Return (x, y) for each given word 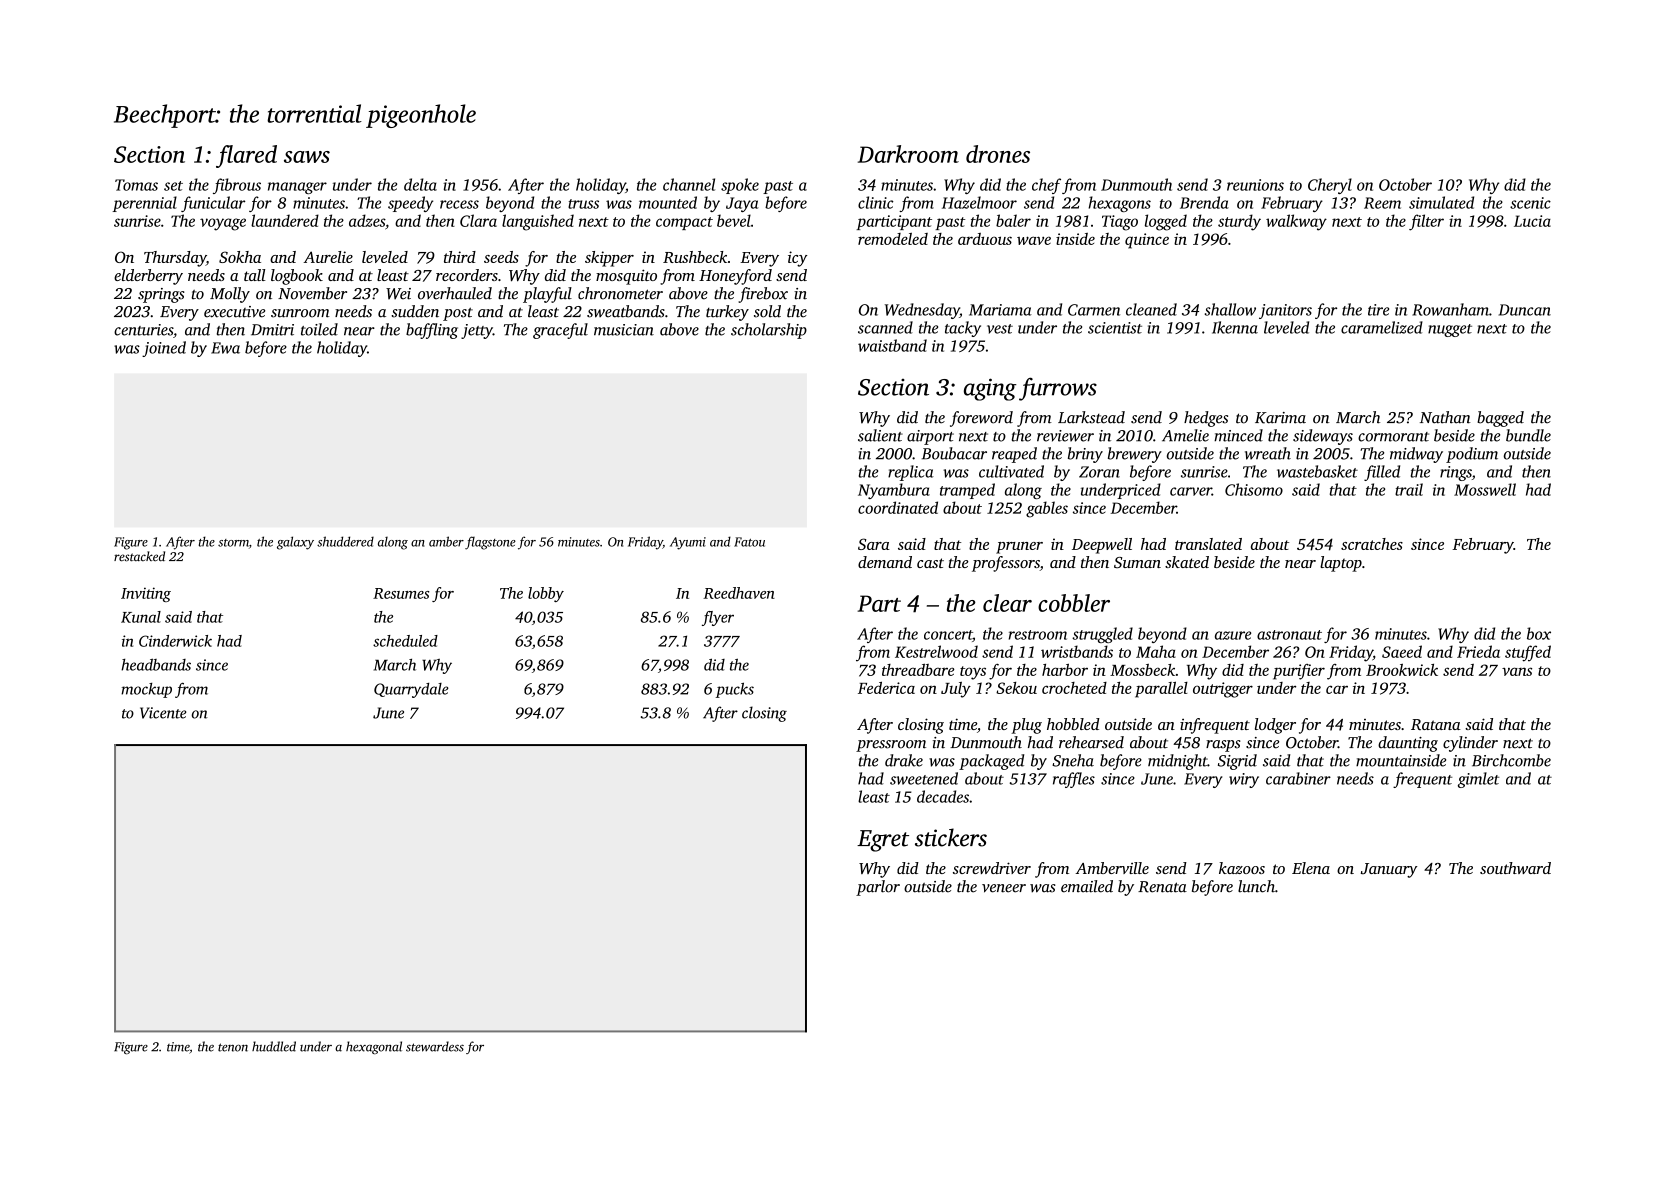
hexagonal (374, 1048)
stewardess (435, 1046)
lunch (1256, 886)
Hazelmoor (979, 202)
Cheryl (1330, 186)
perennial (144, 204)
